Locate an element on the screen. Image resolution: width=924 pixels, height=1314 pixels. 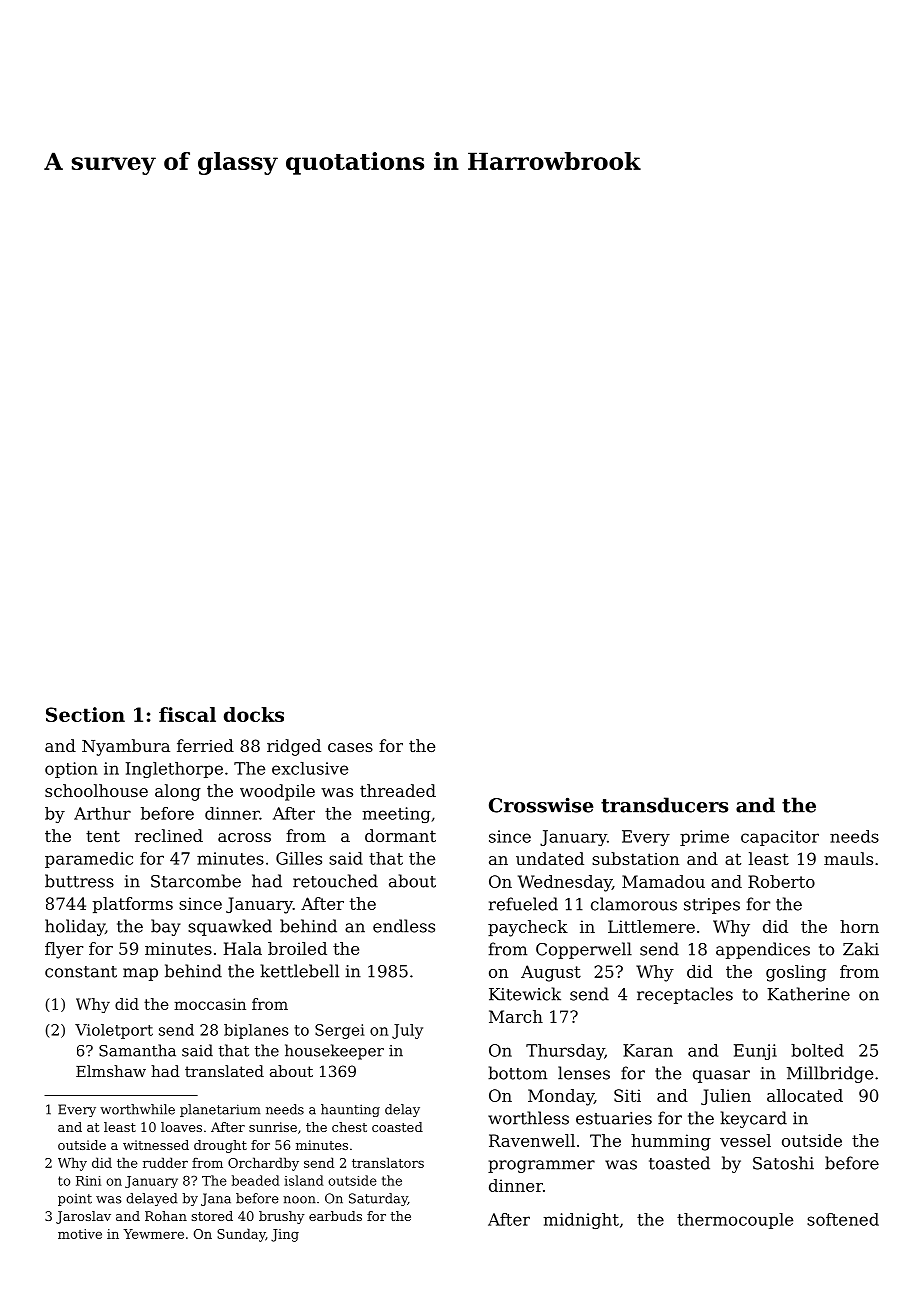
Rohan is located at coordinates (166, 1216).
